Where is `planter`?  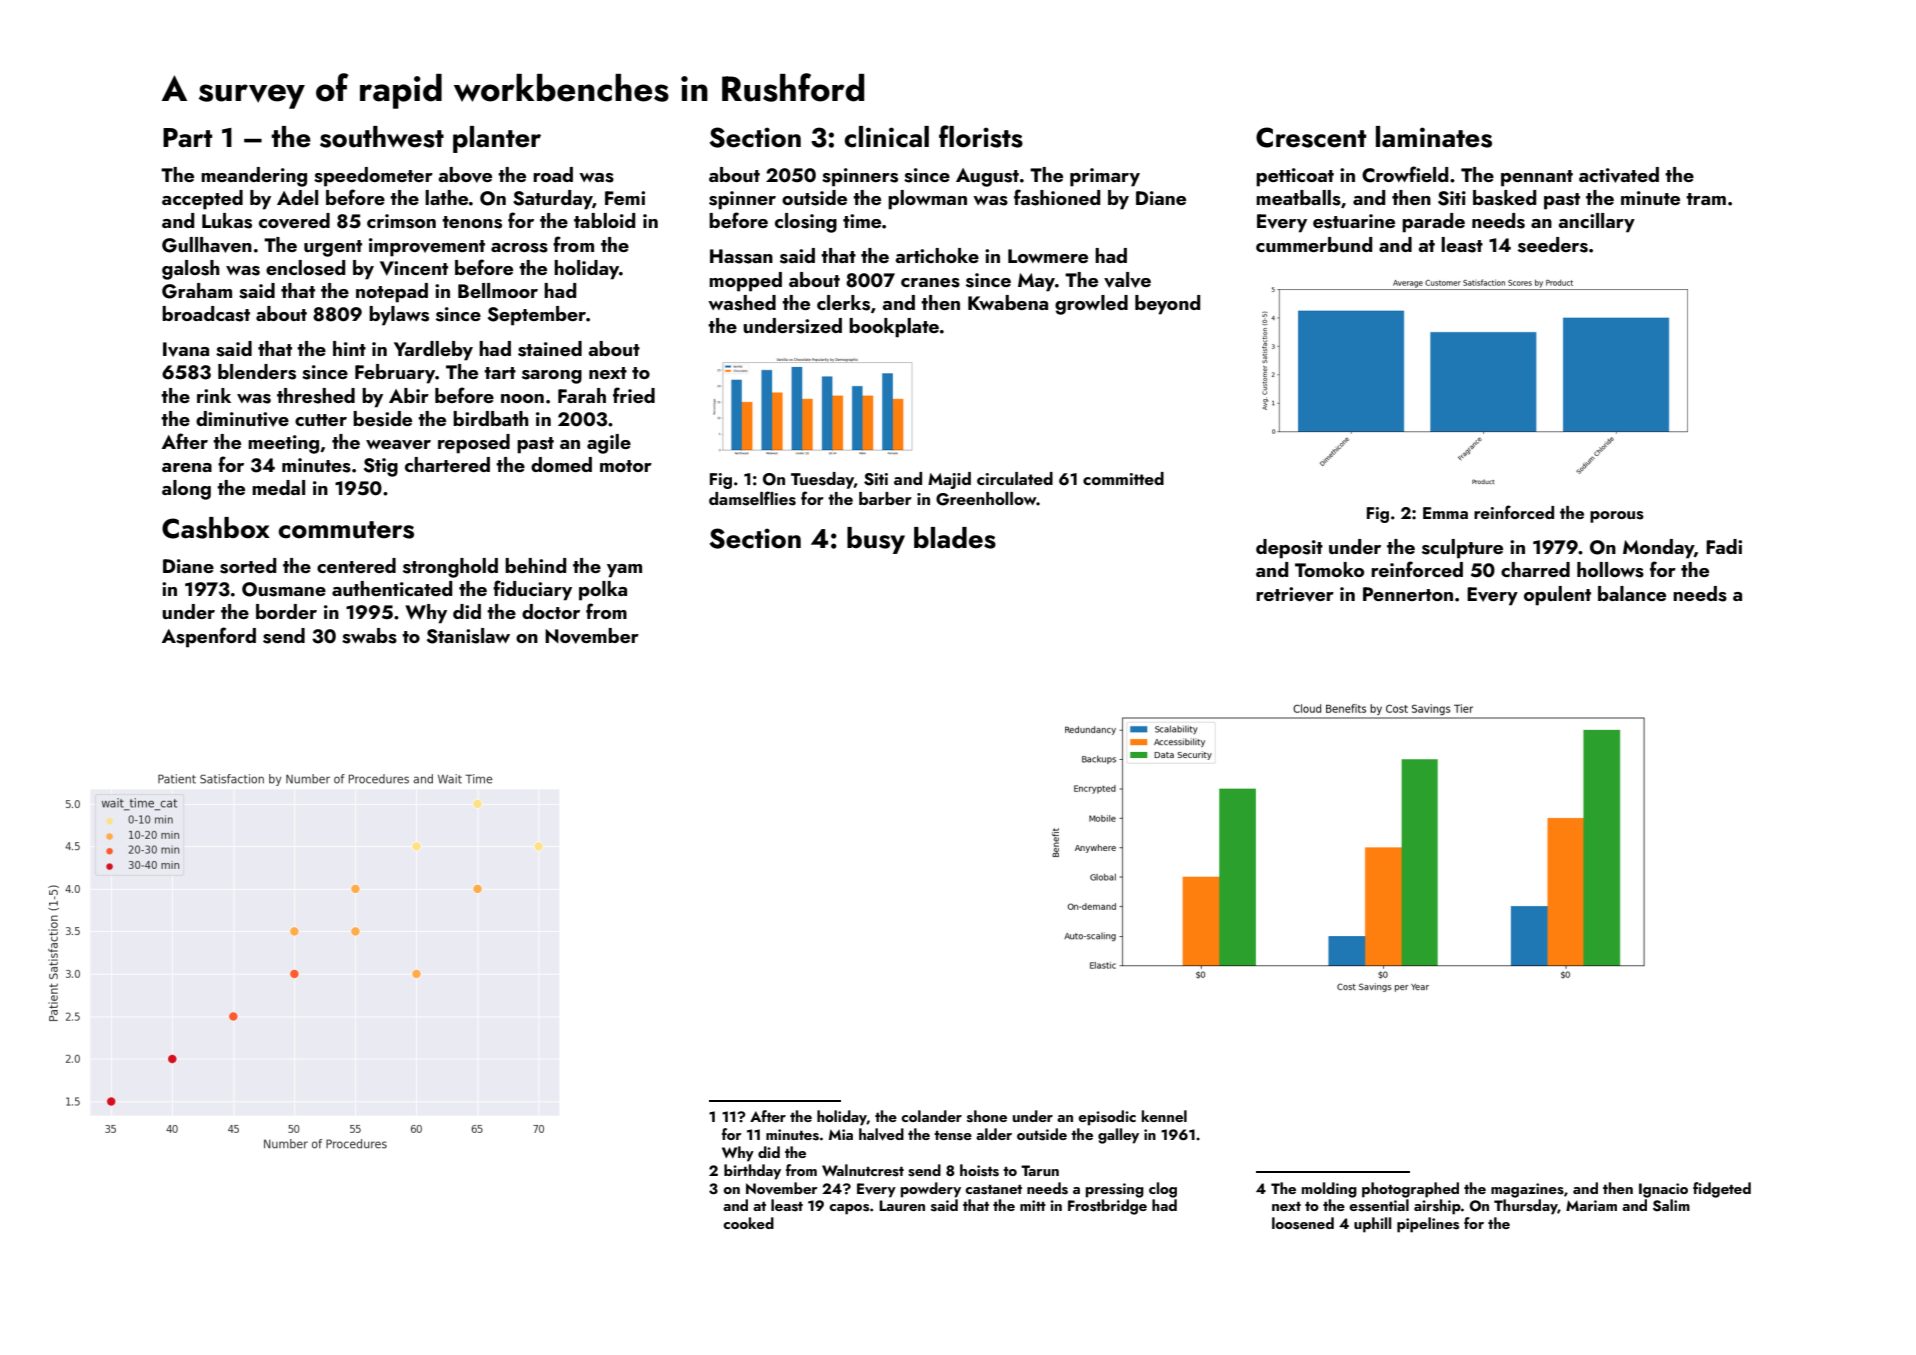
planter is located at coordinates (497, 139).
